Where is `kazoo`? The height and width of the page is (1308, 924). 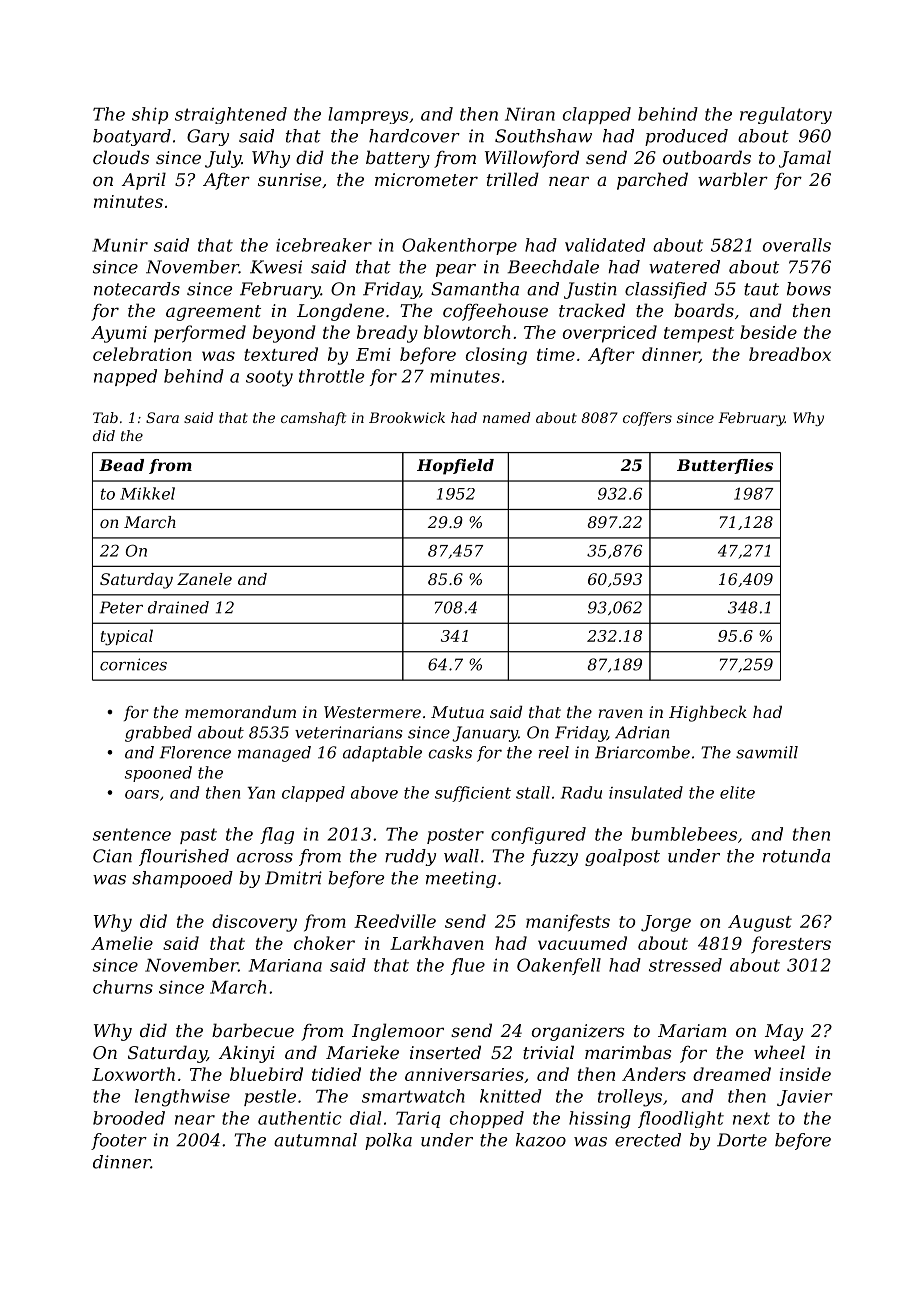 kazoo is located at coordinates (541, 1140).
